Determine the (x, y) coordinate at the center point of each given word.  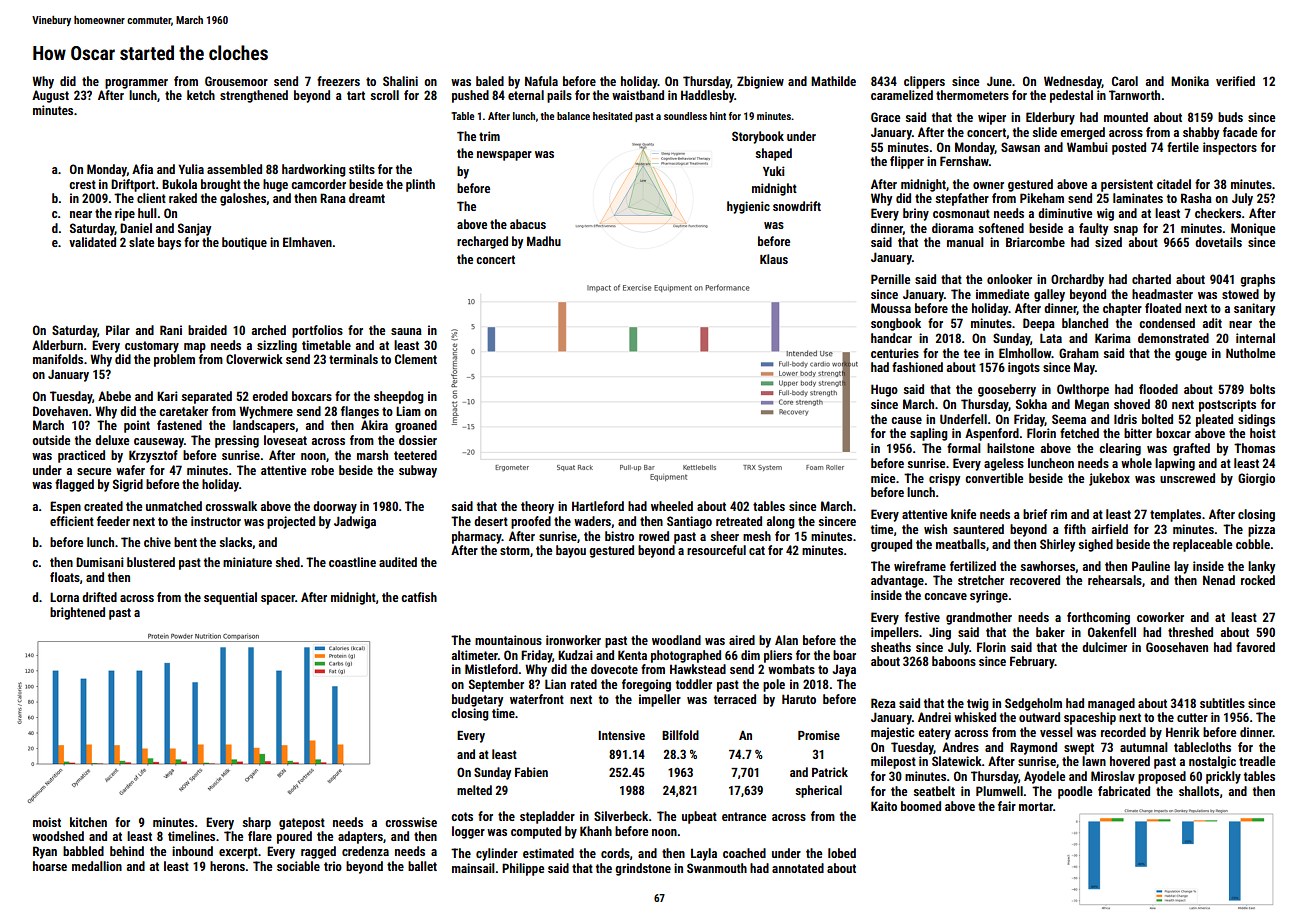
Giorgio (1256, 479)
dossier (418, 440)
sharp (256, 823)
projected (291, 522)
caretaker (183, 411)
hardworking (314, 170)
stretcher (981, 580)
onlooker (1009, 279)
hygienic (748, 207)
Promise (819, 735)
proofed (531, 522)
